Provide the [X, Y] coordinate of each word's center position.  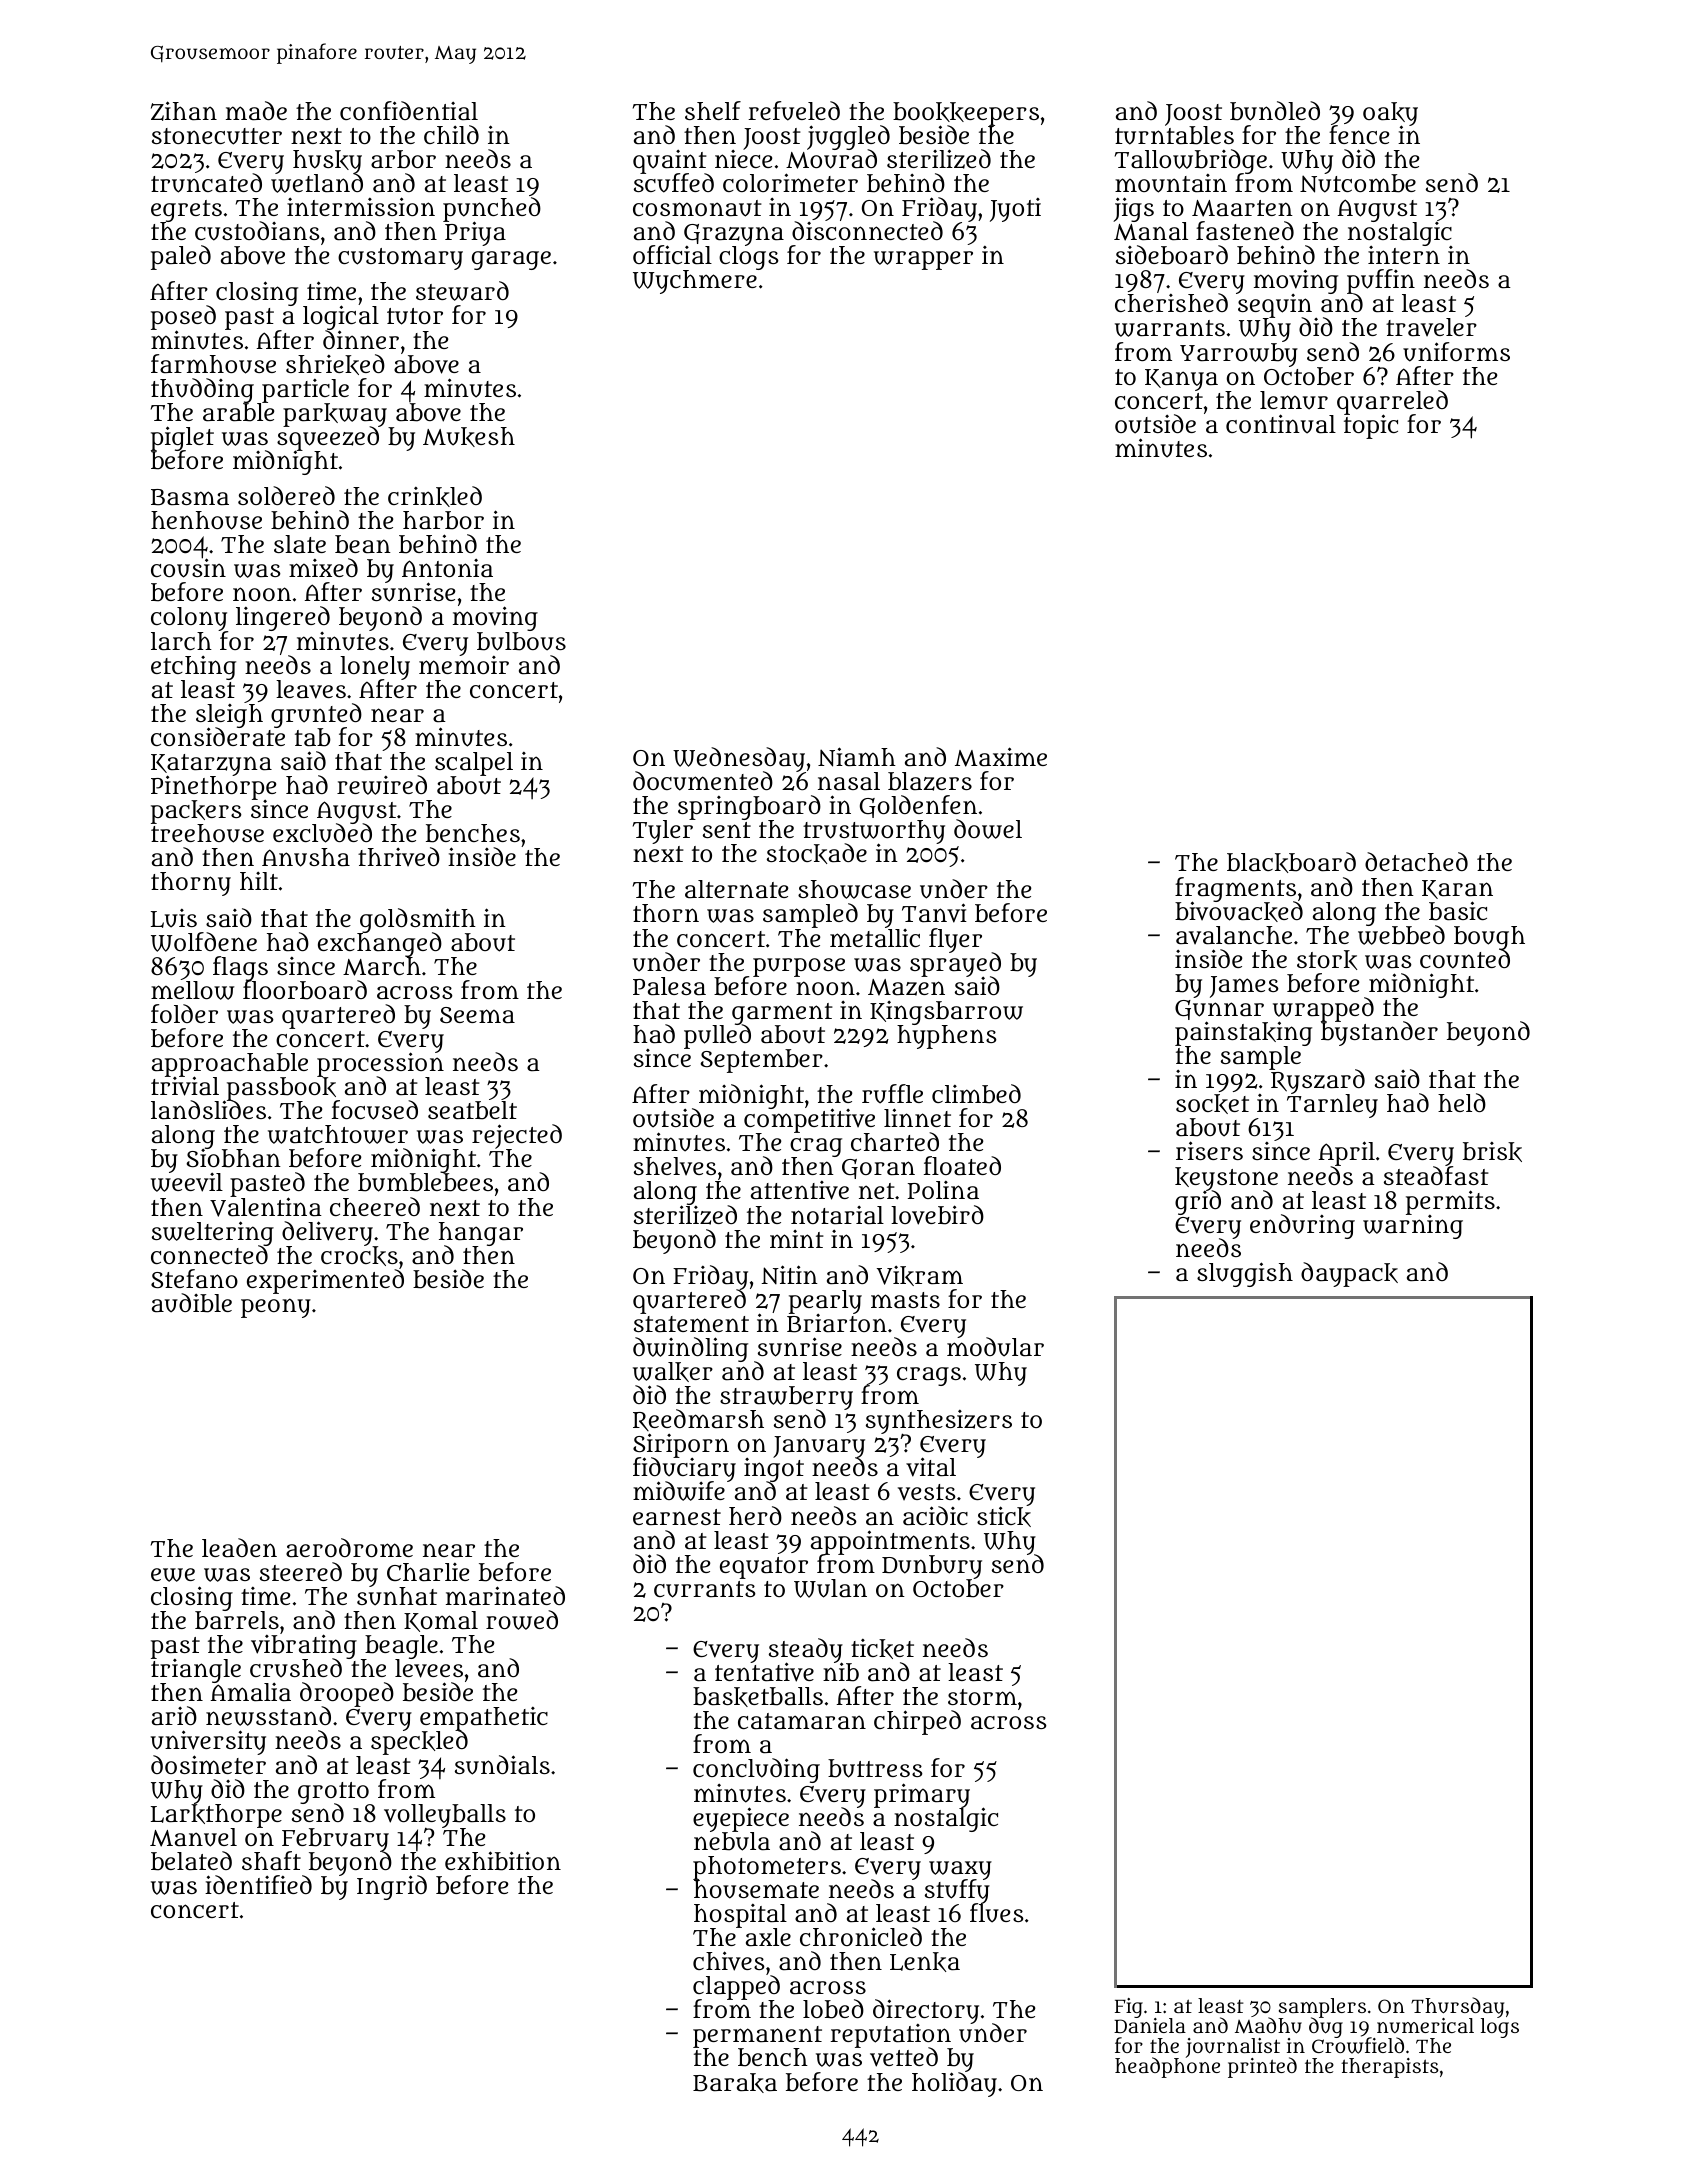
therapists [1390, 2068]
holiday [954, 2085]
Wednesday [739, 759]
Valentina [266, 1207]
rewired [382, 785]
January [819, 1447]
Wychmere [695, 282]
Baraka [735, 2083]
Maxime [1001, 757]
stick [1004, 1517]
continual [1281, 424]
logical [341, 318]
